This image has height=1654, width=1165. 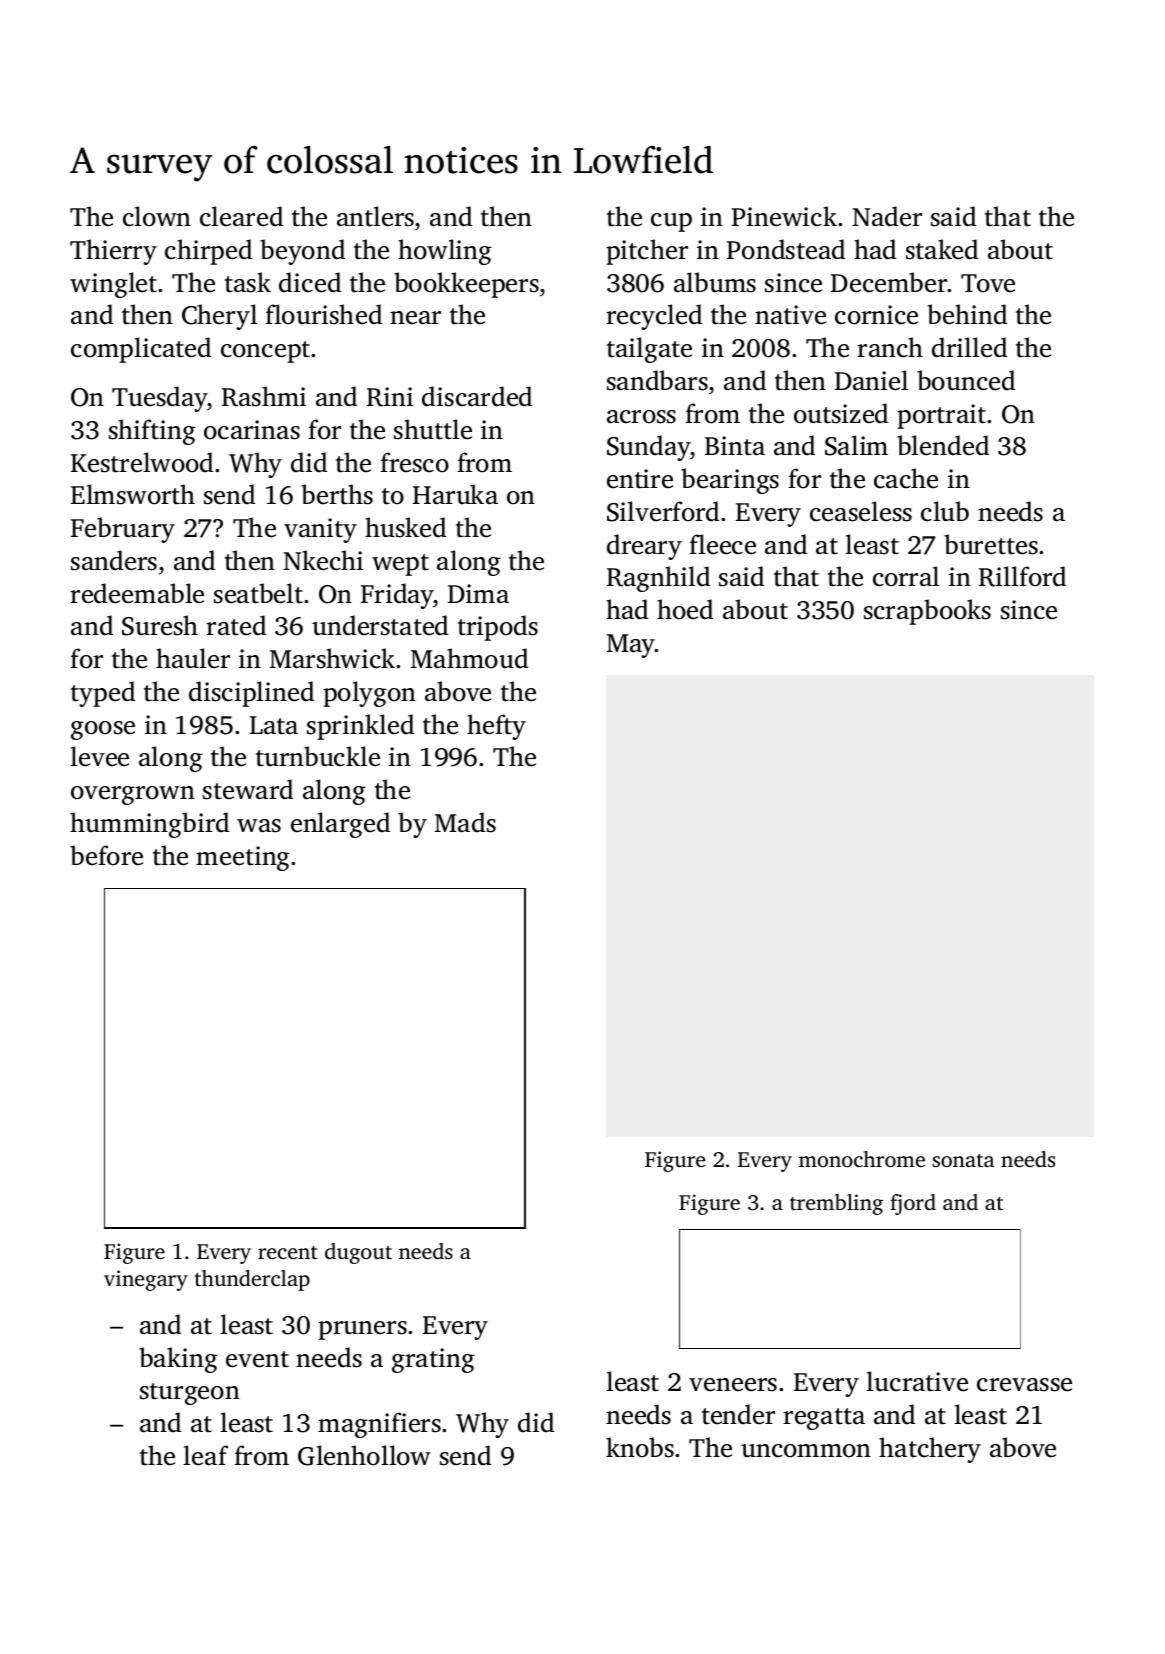 What do you see at coordinates (1024, 1385) in the image?
I see `crevasse` at bounding box center [1024, 1385].
